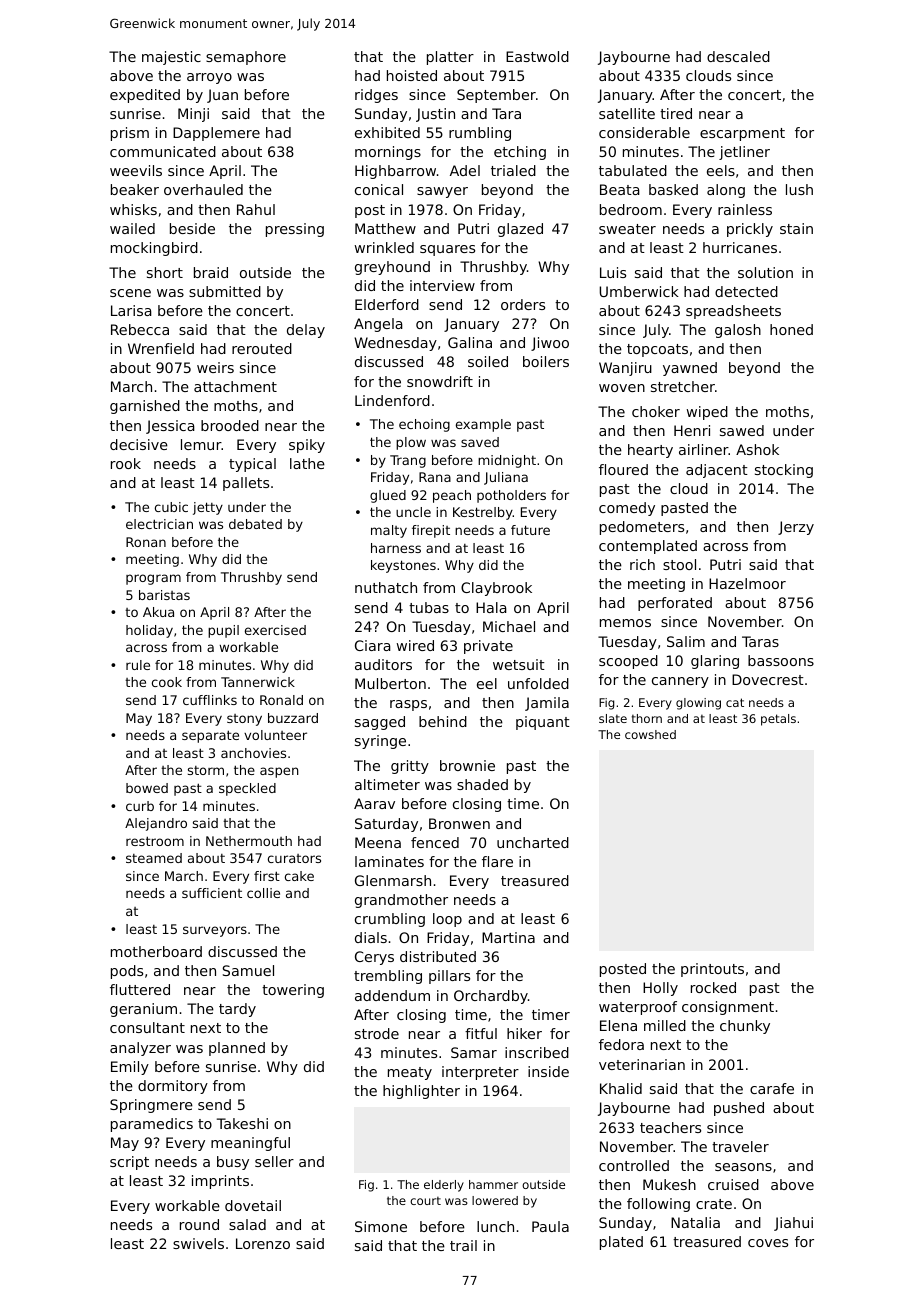 This page has width=924, height=1308. I want to click on chunky, so click(745, 1027).
